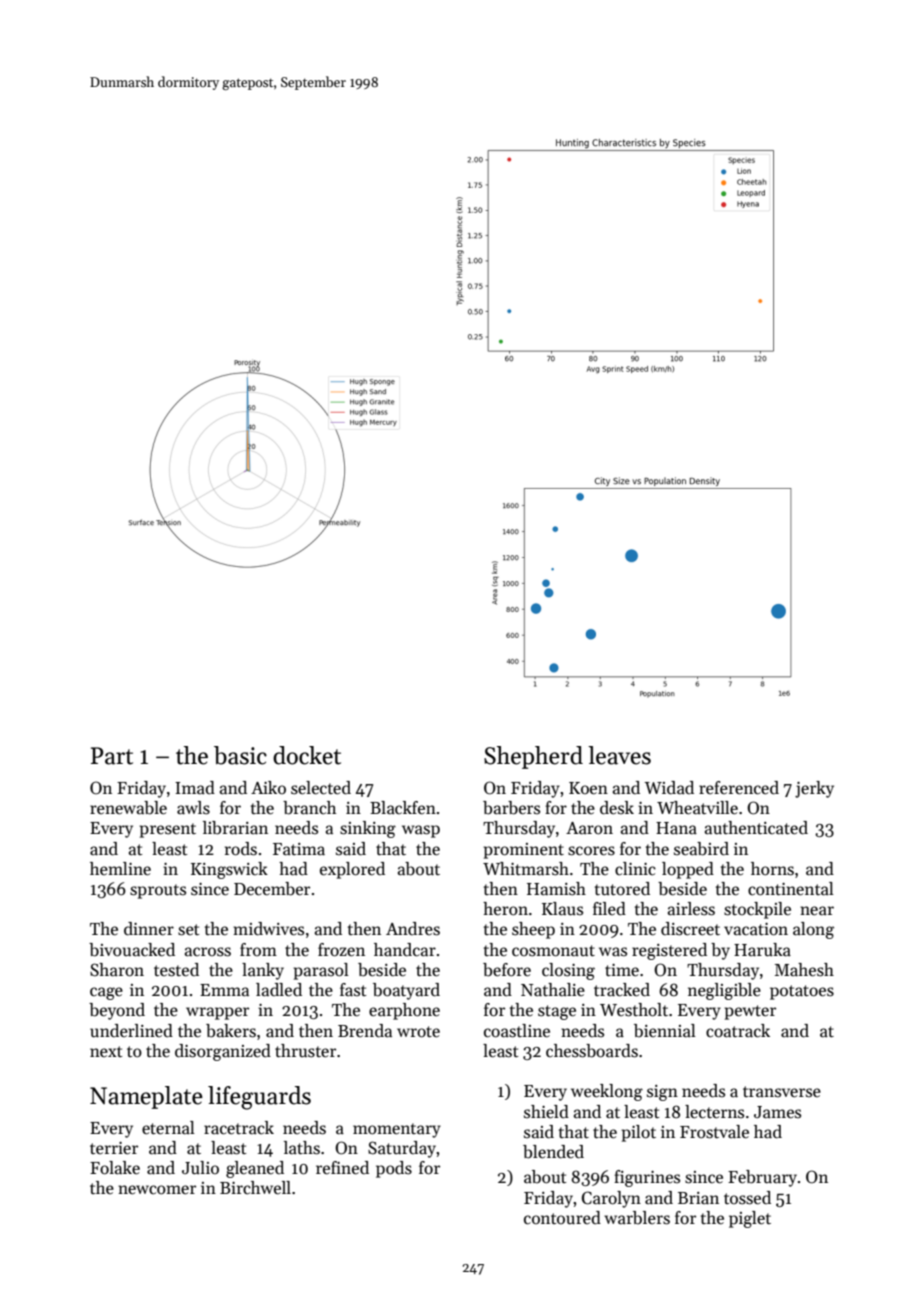 The height and width of the image is (1314, 924). Describe the element at coordinates (413, 929) in the image. I see `Andres` at that location.
